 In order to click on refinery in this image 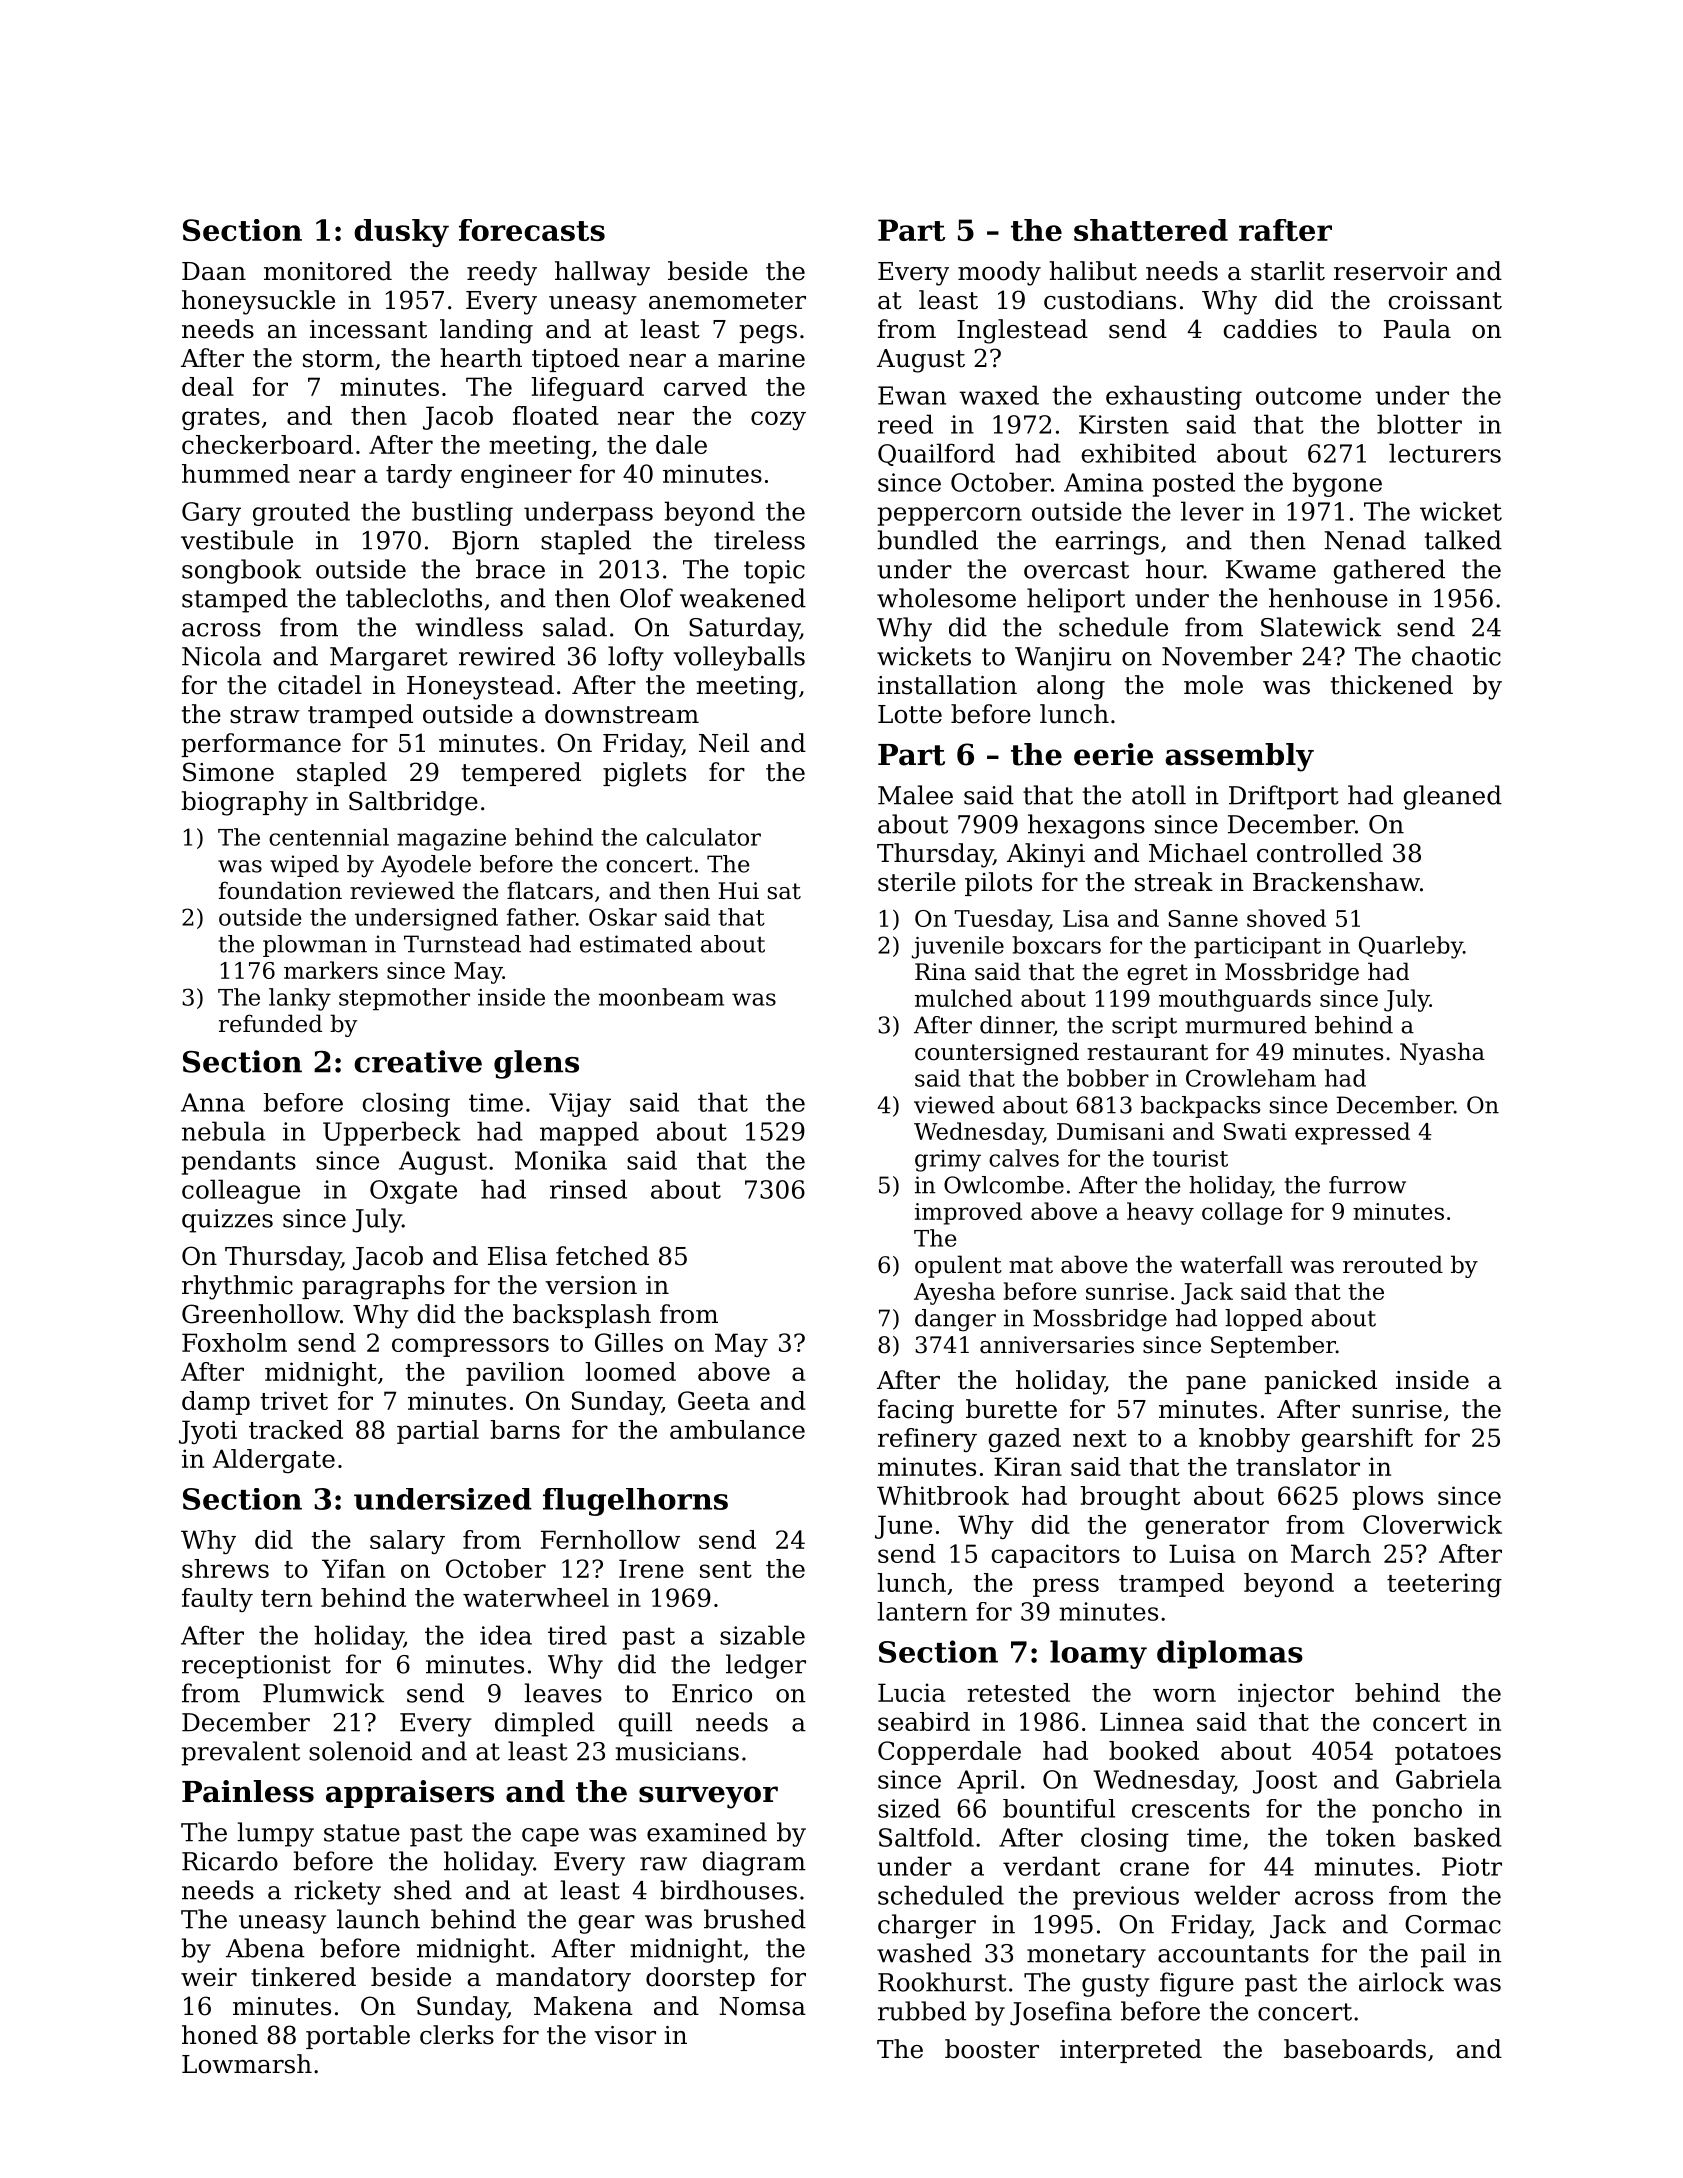, I will do `click(927, 1440)`.
